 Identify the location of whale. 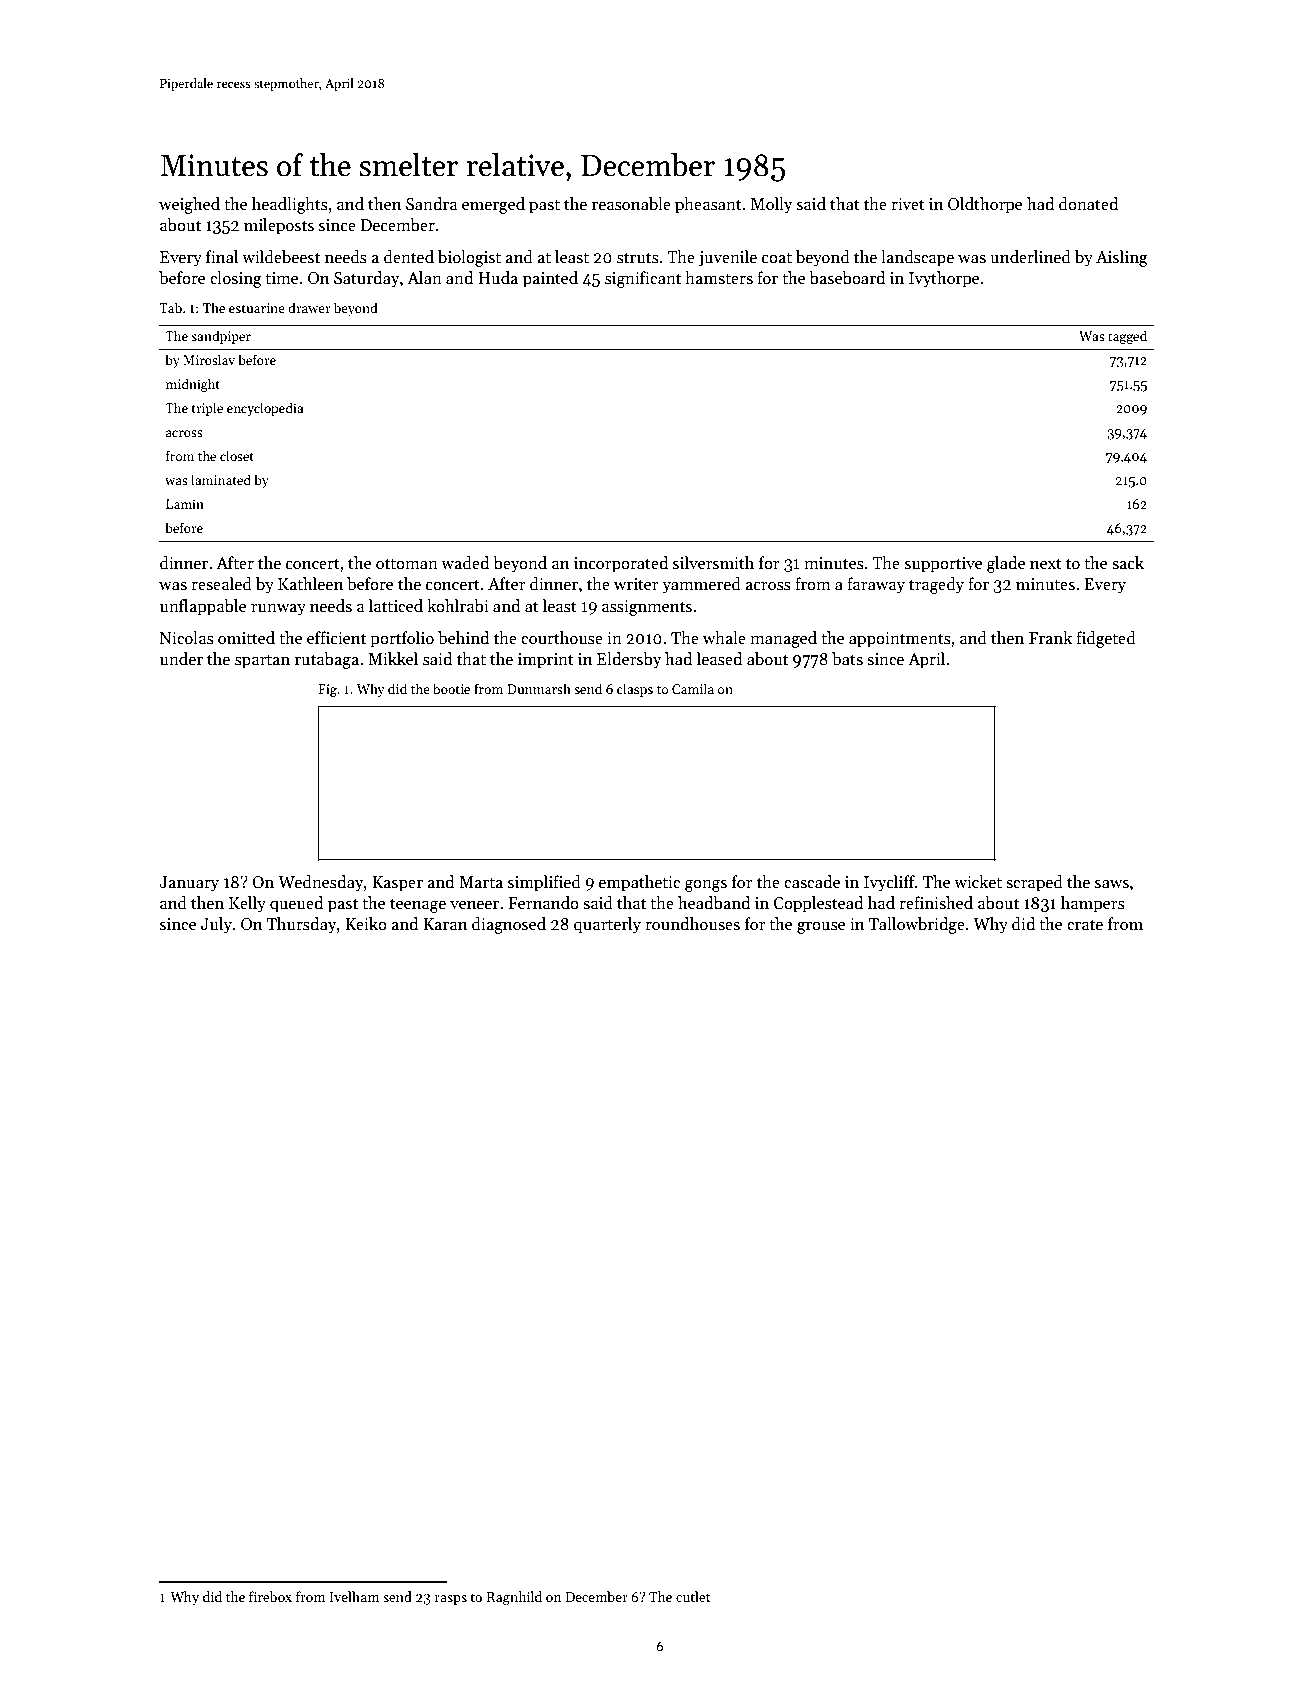
(724, 638).
